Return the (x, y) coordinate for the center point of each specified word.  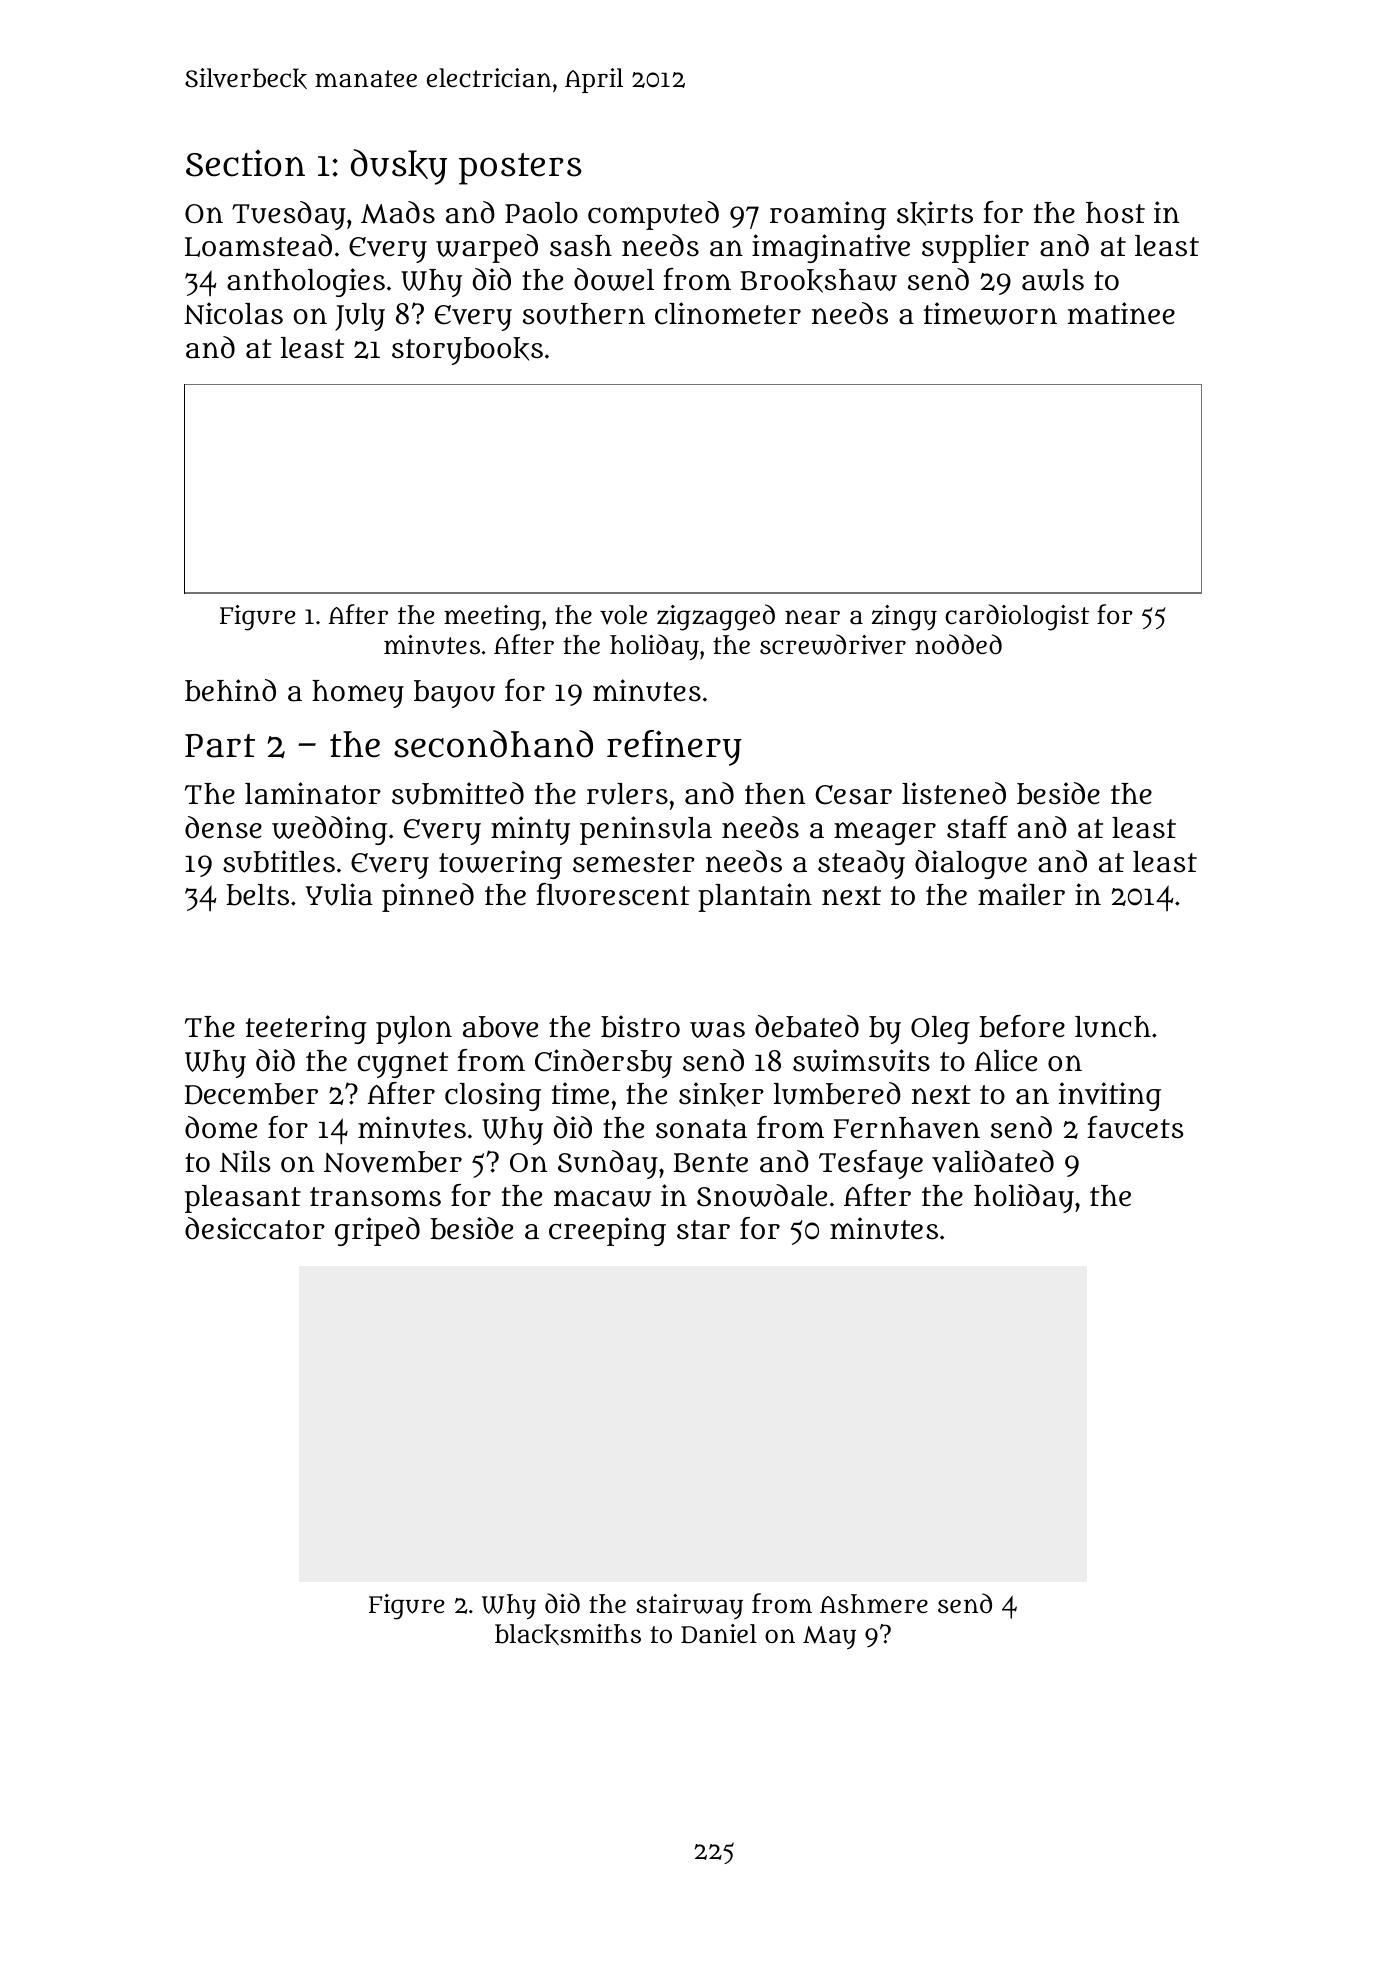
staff (977, 827)
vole (623, 615)
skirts (935, 213)
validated (993, 1161)
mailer (1021, 894)
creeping (607, 1231)
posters (520, 169)
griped (377, 1231)
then (775, 793)
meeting (492, 618)
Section (245, 163)
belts (257, 895)
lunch (1113, 1027)
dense (223, 827)
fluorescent (613, 894)
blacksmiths (568, 1634)
